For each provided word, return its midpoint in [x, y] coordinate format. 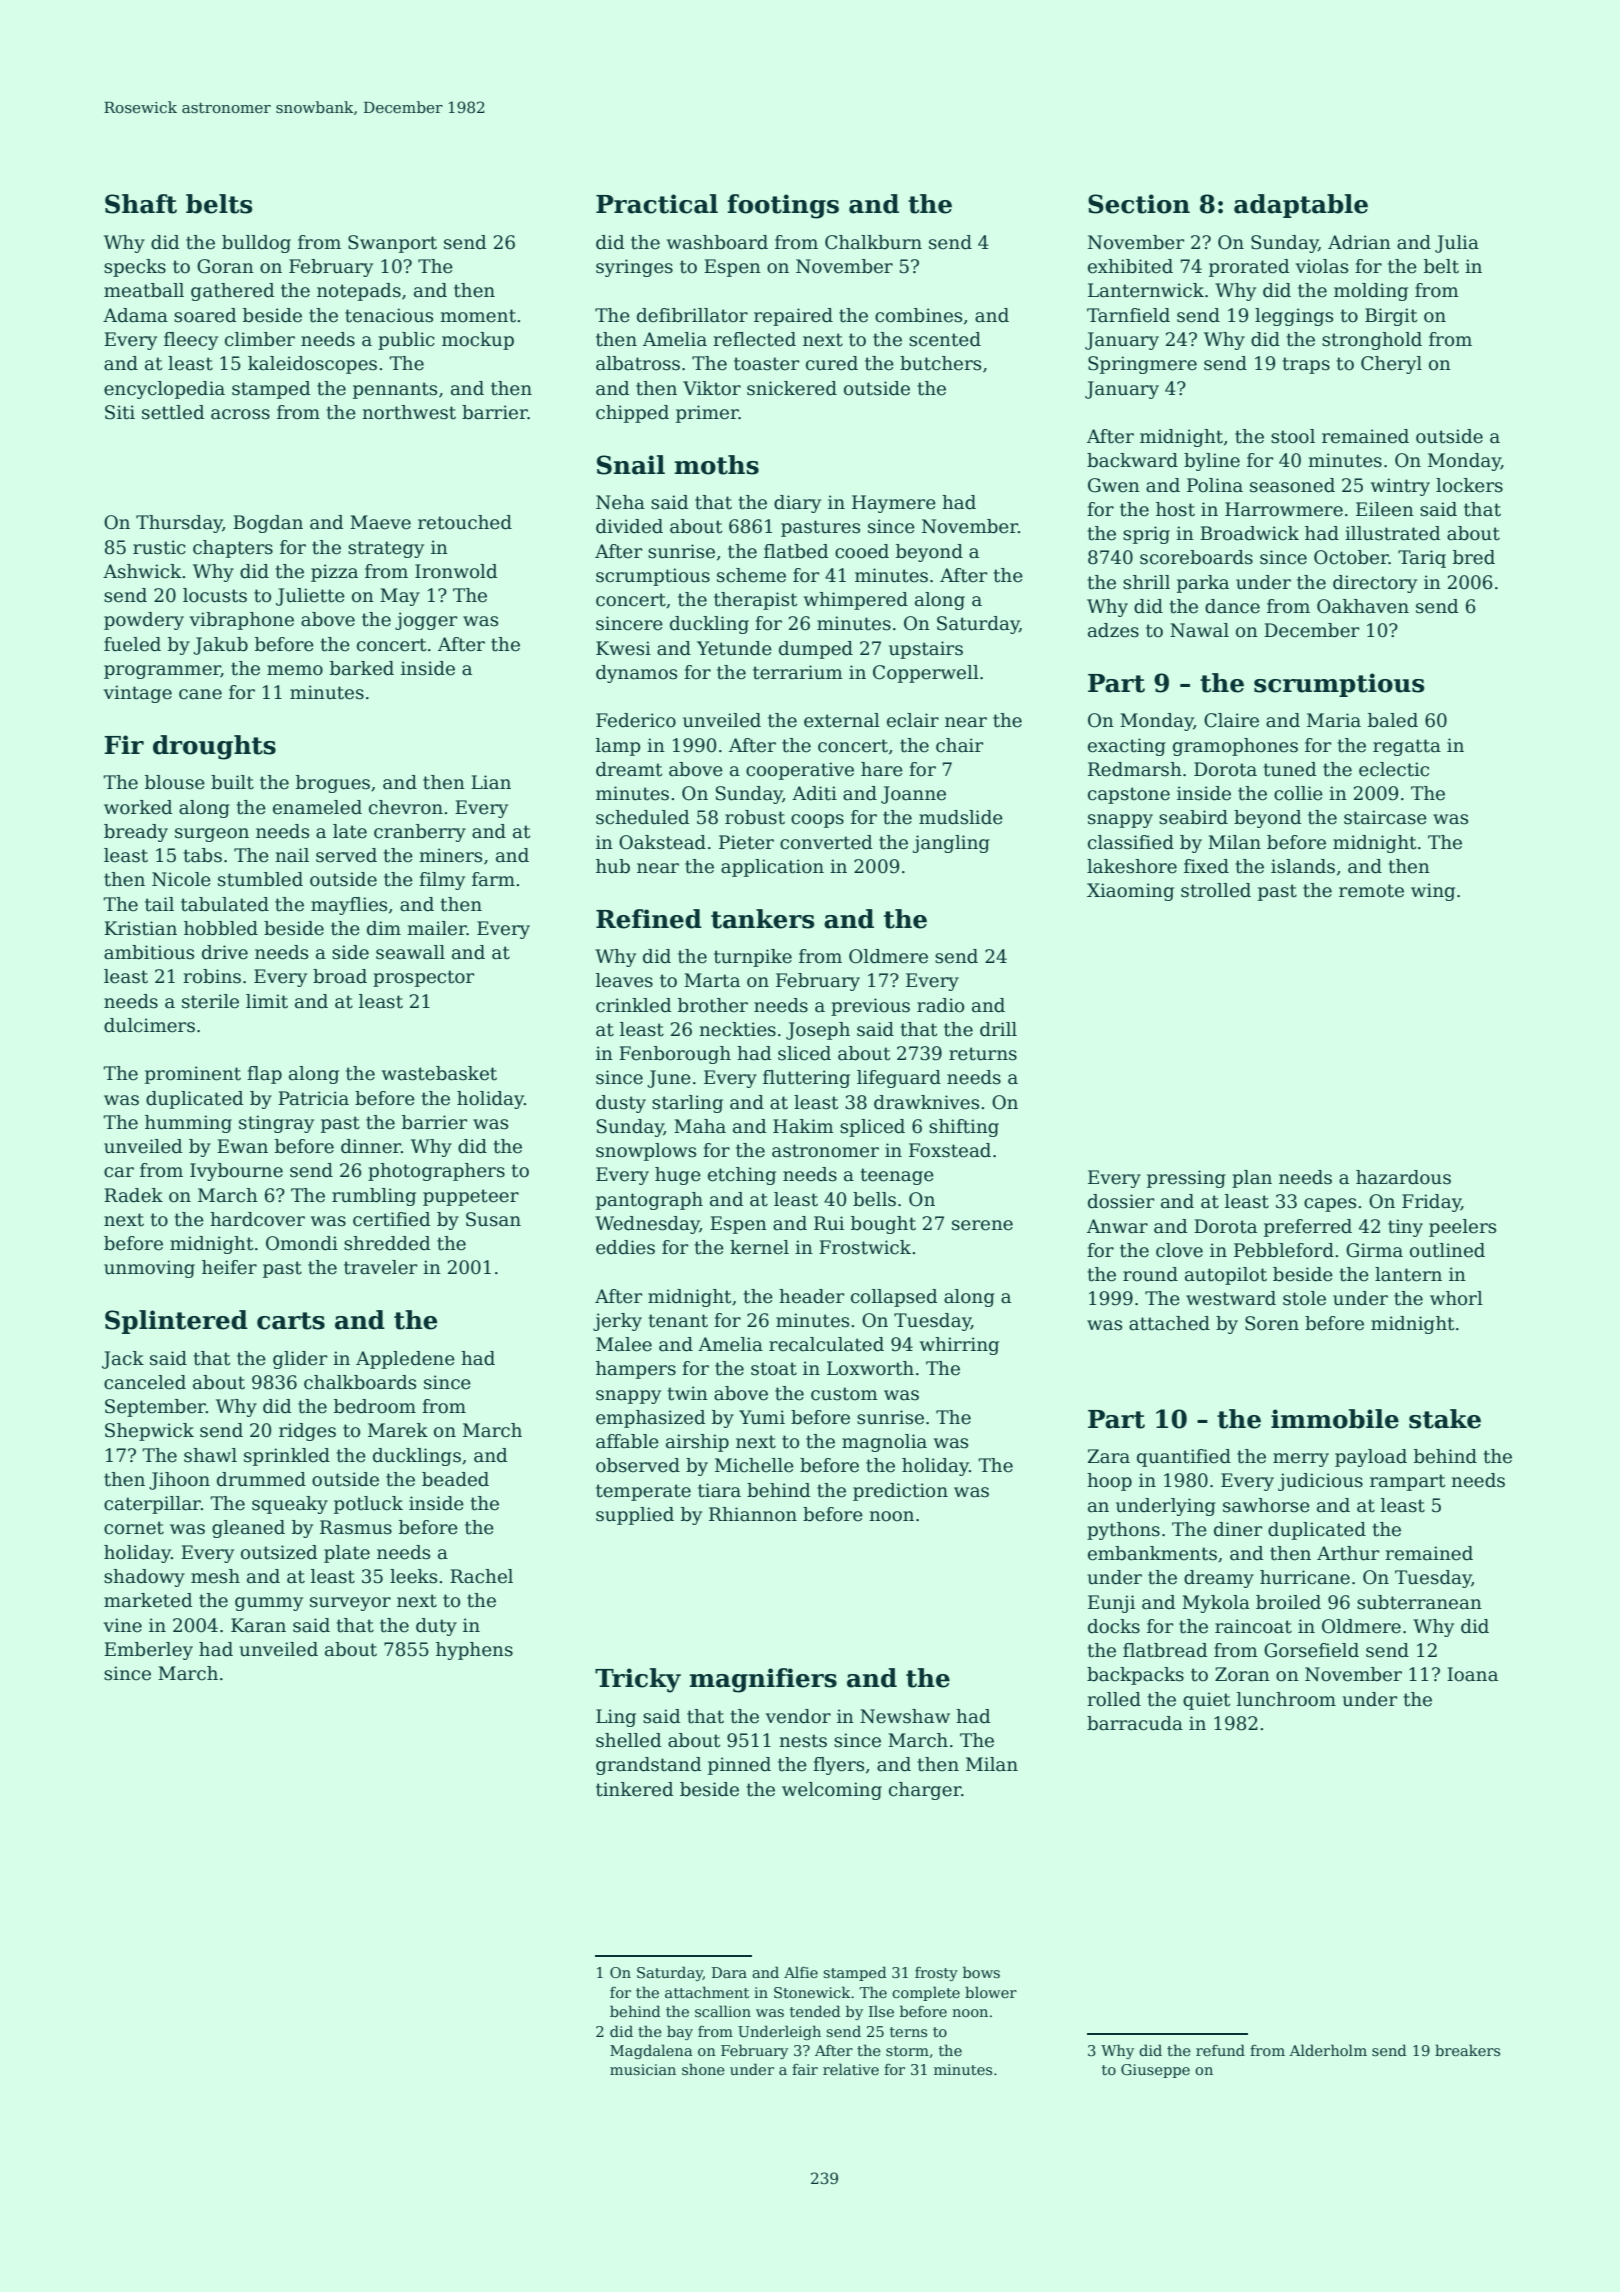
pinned [739, 1766]
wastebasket [439, 1073]
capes [1330, 1205]
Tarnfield [1128, 315]
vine [123, 1625]
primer [707, 414]
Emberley [148, 1651]
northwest [409, 412]
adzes [1113, 630]
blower [991, 1992]
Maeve [380, 522]
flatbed [796, 551]
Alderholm [1328, 2050]
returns [983, 1054]
